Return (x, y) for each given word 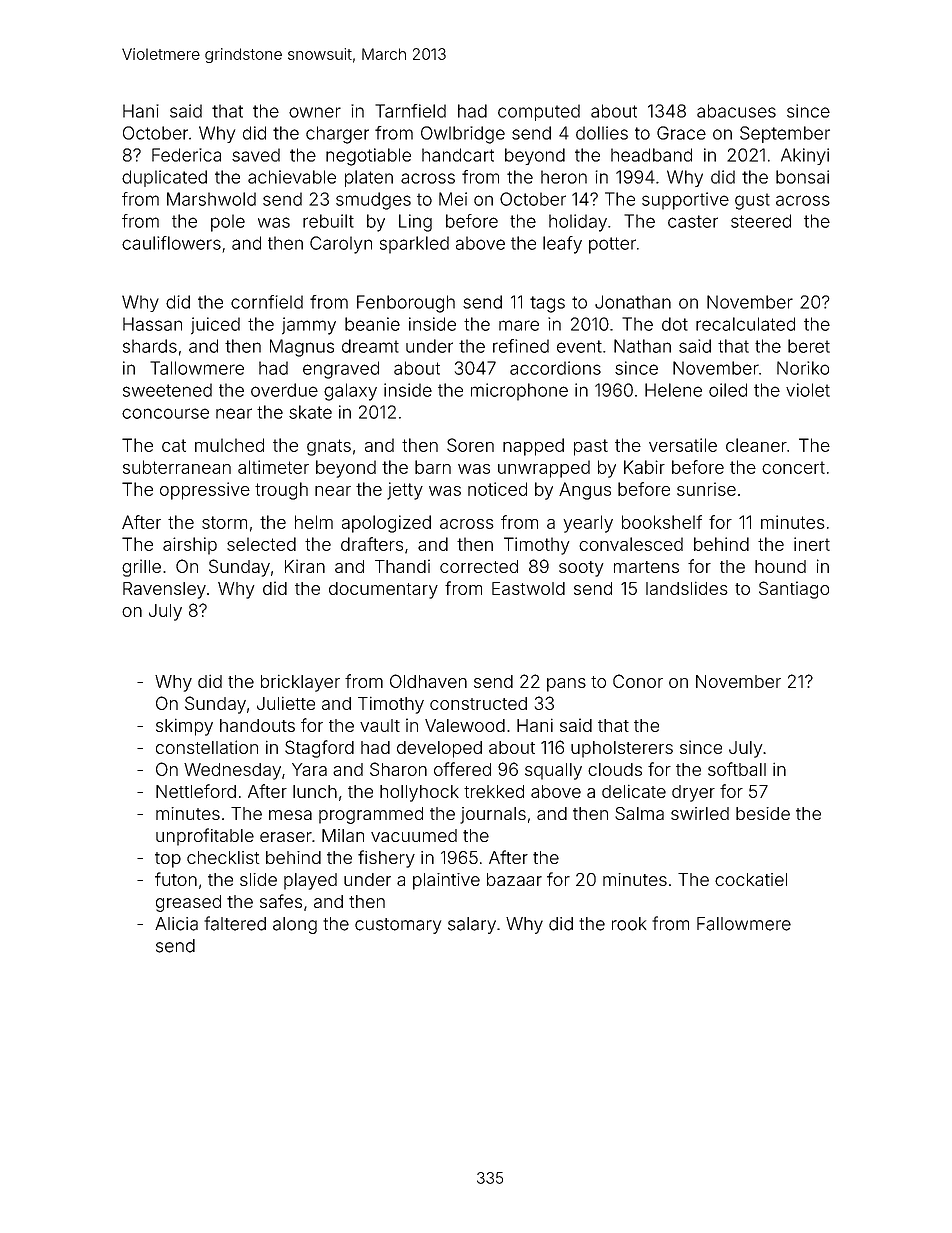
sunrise (706, 489)
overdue (284, 390)
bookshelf (662, 522)
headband (651, 155)
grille (141, 568)
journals (493, 815)
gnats (329, 447)
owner (315, 112)
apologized (386, 524)
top (168, 860)
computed (539, 112)
